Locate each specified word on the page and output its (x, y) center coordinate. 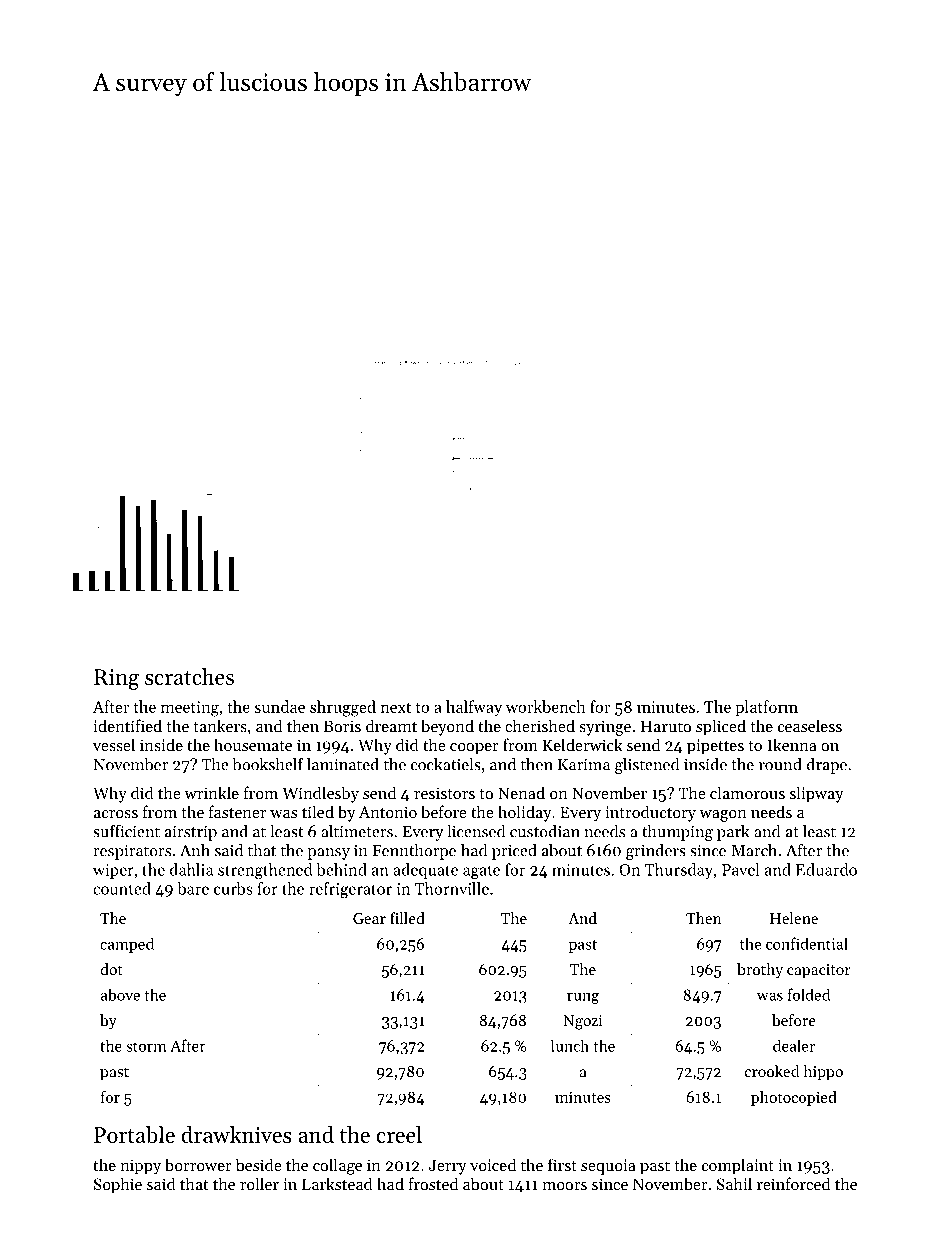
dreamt (391, 725)
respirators (132, 852)
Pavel (740, 869)
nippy (140, 1167)
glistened (647, 766)
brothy (760, 971)
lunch (570, 1046)
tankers (220, 725)
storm (146, 1047)
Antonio (388, 812)
